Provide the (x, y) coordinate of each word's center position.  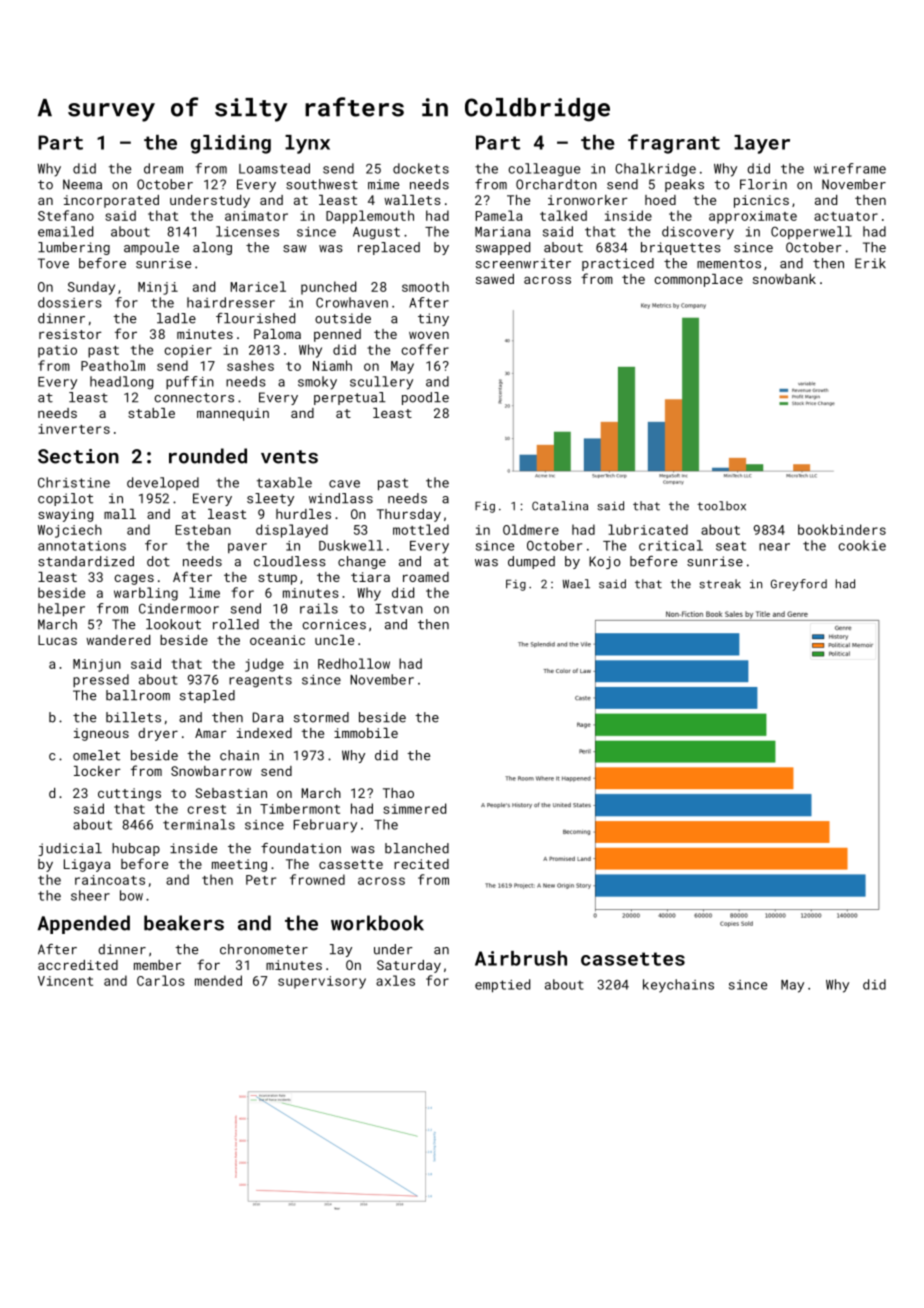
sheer (90, 895)
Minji (158, 288)
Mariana (502, 232)
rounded (208, 456)
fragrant (674, 144)
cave (344, 484)
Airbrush (521, 958)
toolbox (721, 506)
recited (421, 864)
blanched (417, 848)
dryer (158, 734)
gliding (231, 144)
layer (762, 144)
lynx (307, 144)
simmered (414, 808)
